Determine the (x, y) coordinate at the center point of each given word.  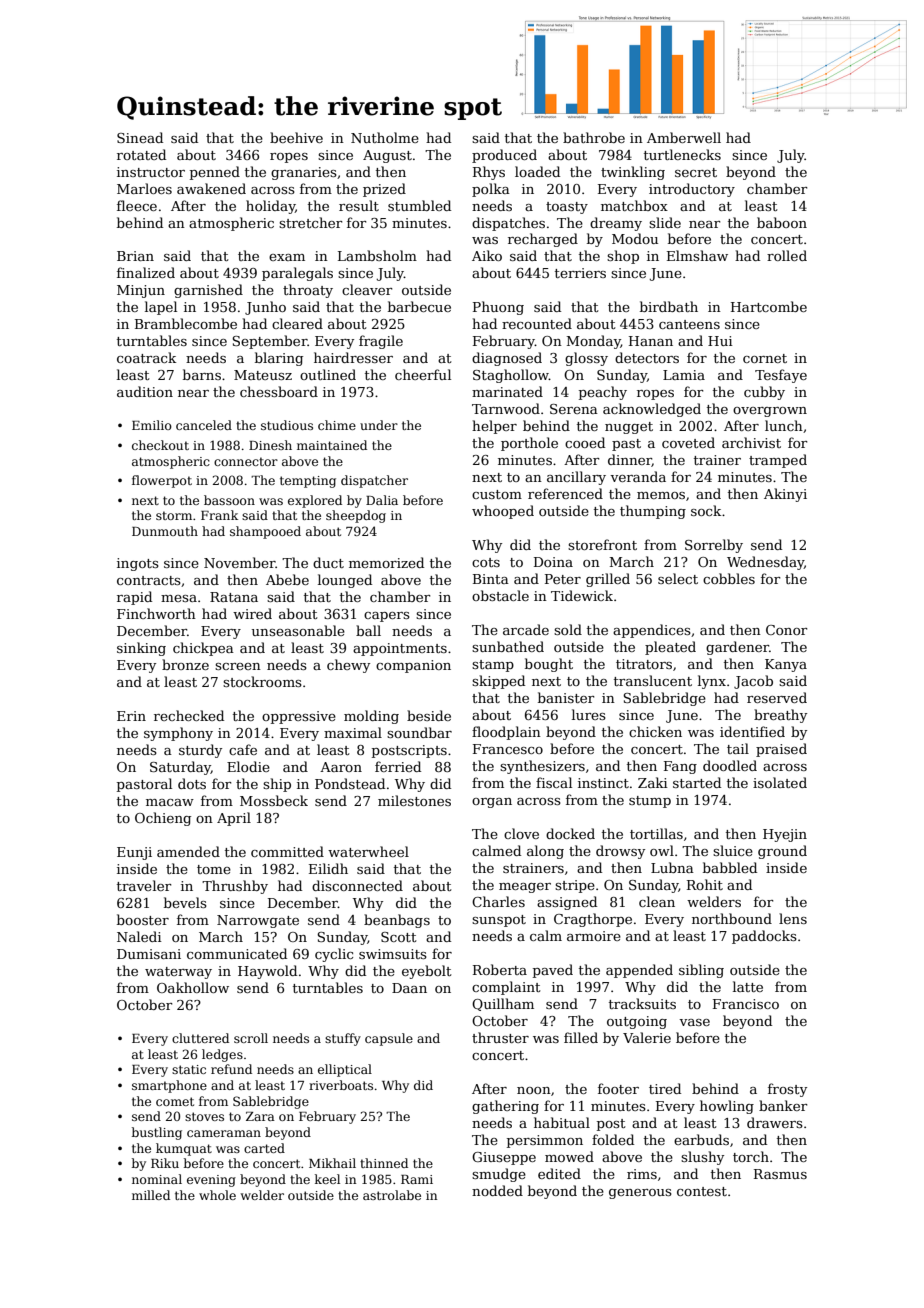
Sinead (140, 137)
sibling (701, 971)
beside (429, 715)
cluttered (200, 1038)
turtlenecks (682, 154)
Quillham (503, 1004)
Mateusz (263, 375)
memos (661, 495)
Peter (563, 579)
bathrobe (594, 137)
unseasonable (298, 630)
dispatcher (374, 481)
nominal (157, 1179)
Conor (787, 630)
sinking (141, 649)
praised (781, 750)
